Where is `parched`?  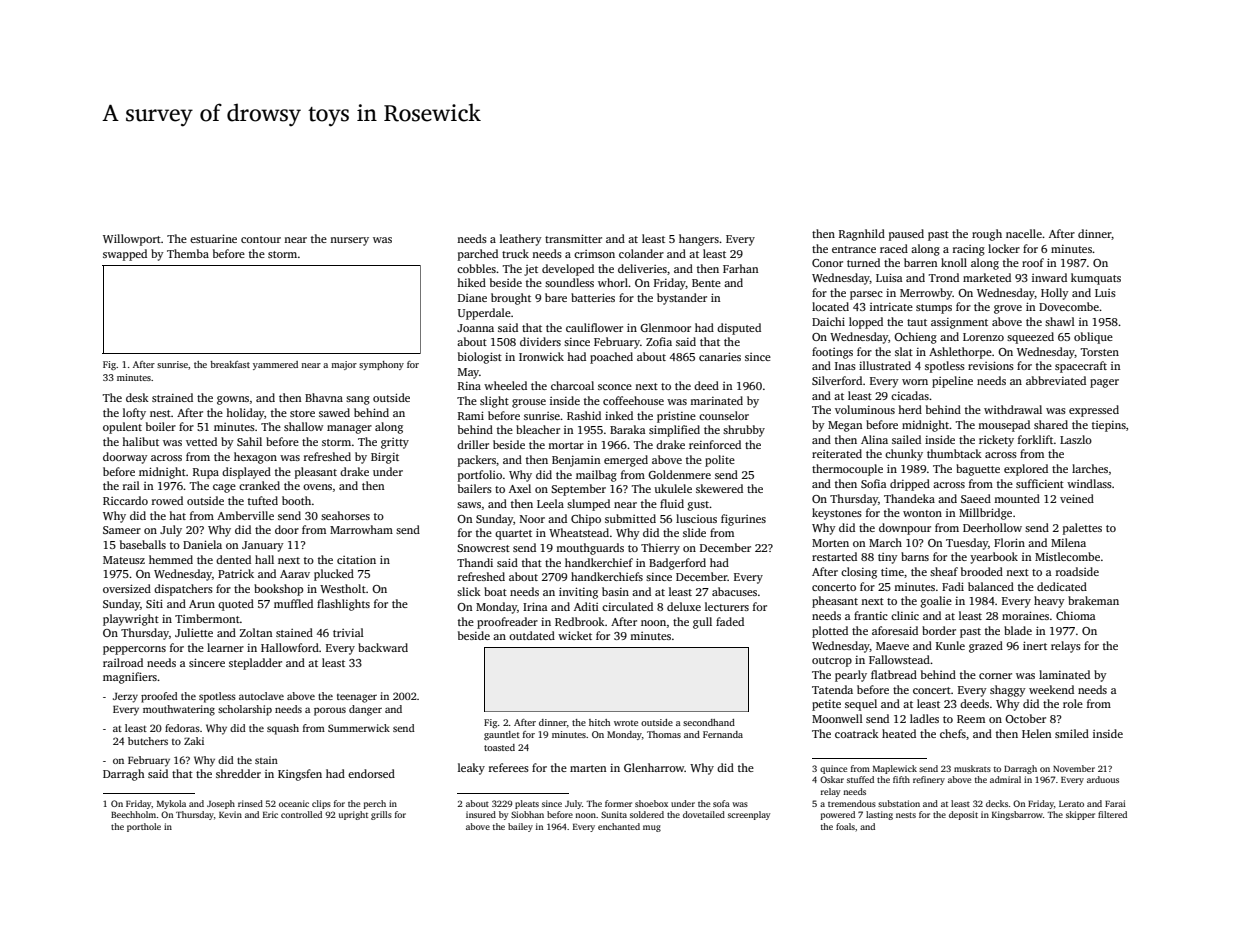 parched is located at coordinates (478, 255).
